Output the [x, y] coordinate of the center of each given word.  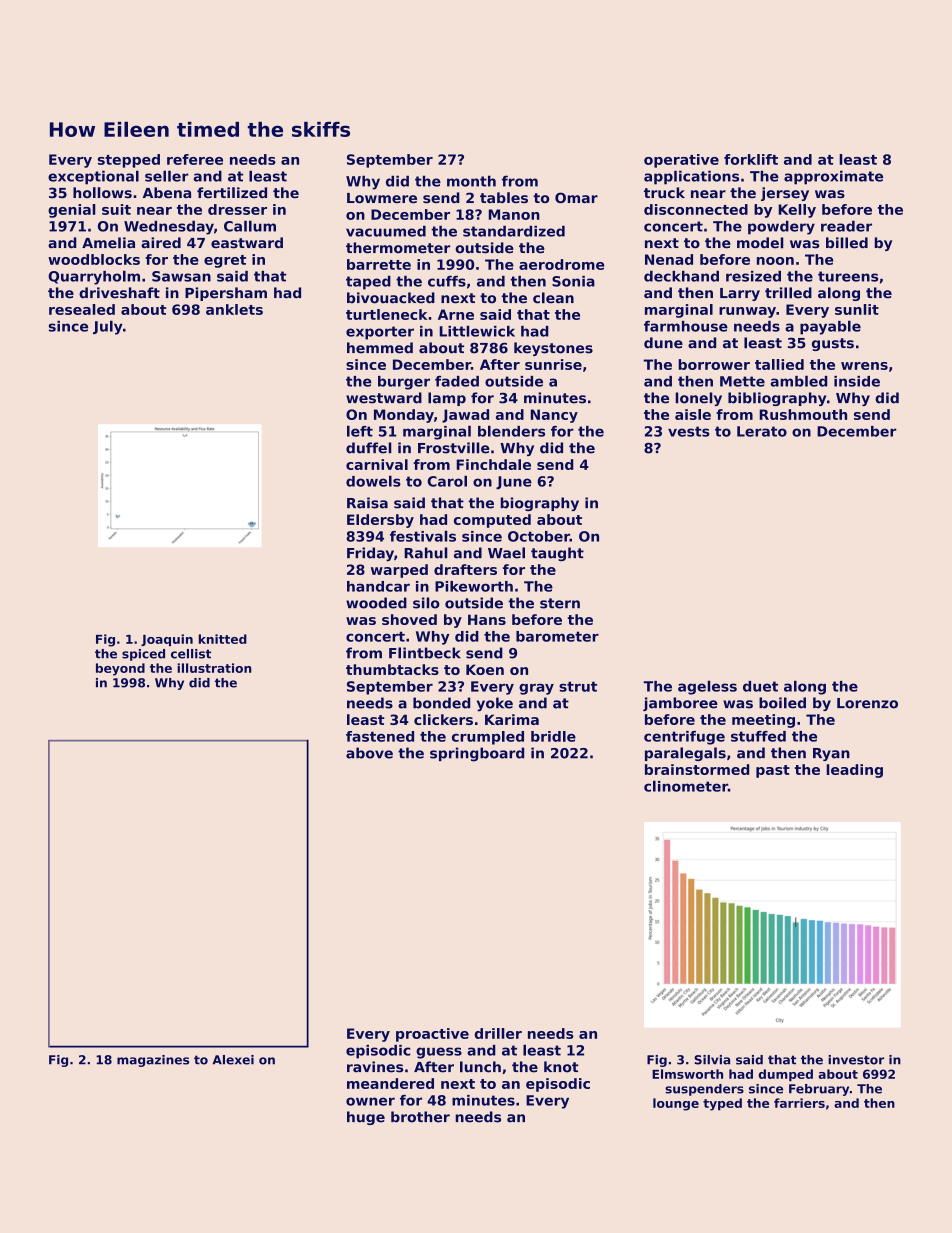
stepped [129, 161]
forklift [751, 159]
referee [195, 159]
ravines [375, 1067]
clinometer [686, 786]
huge [366, 1118]
